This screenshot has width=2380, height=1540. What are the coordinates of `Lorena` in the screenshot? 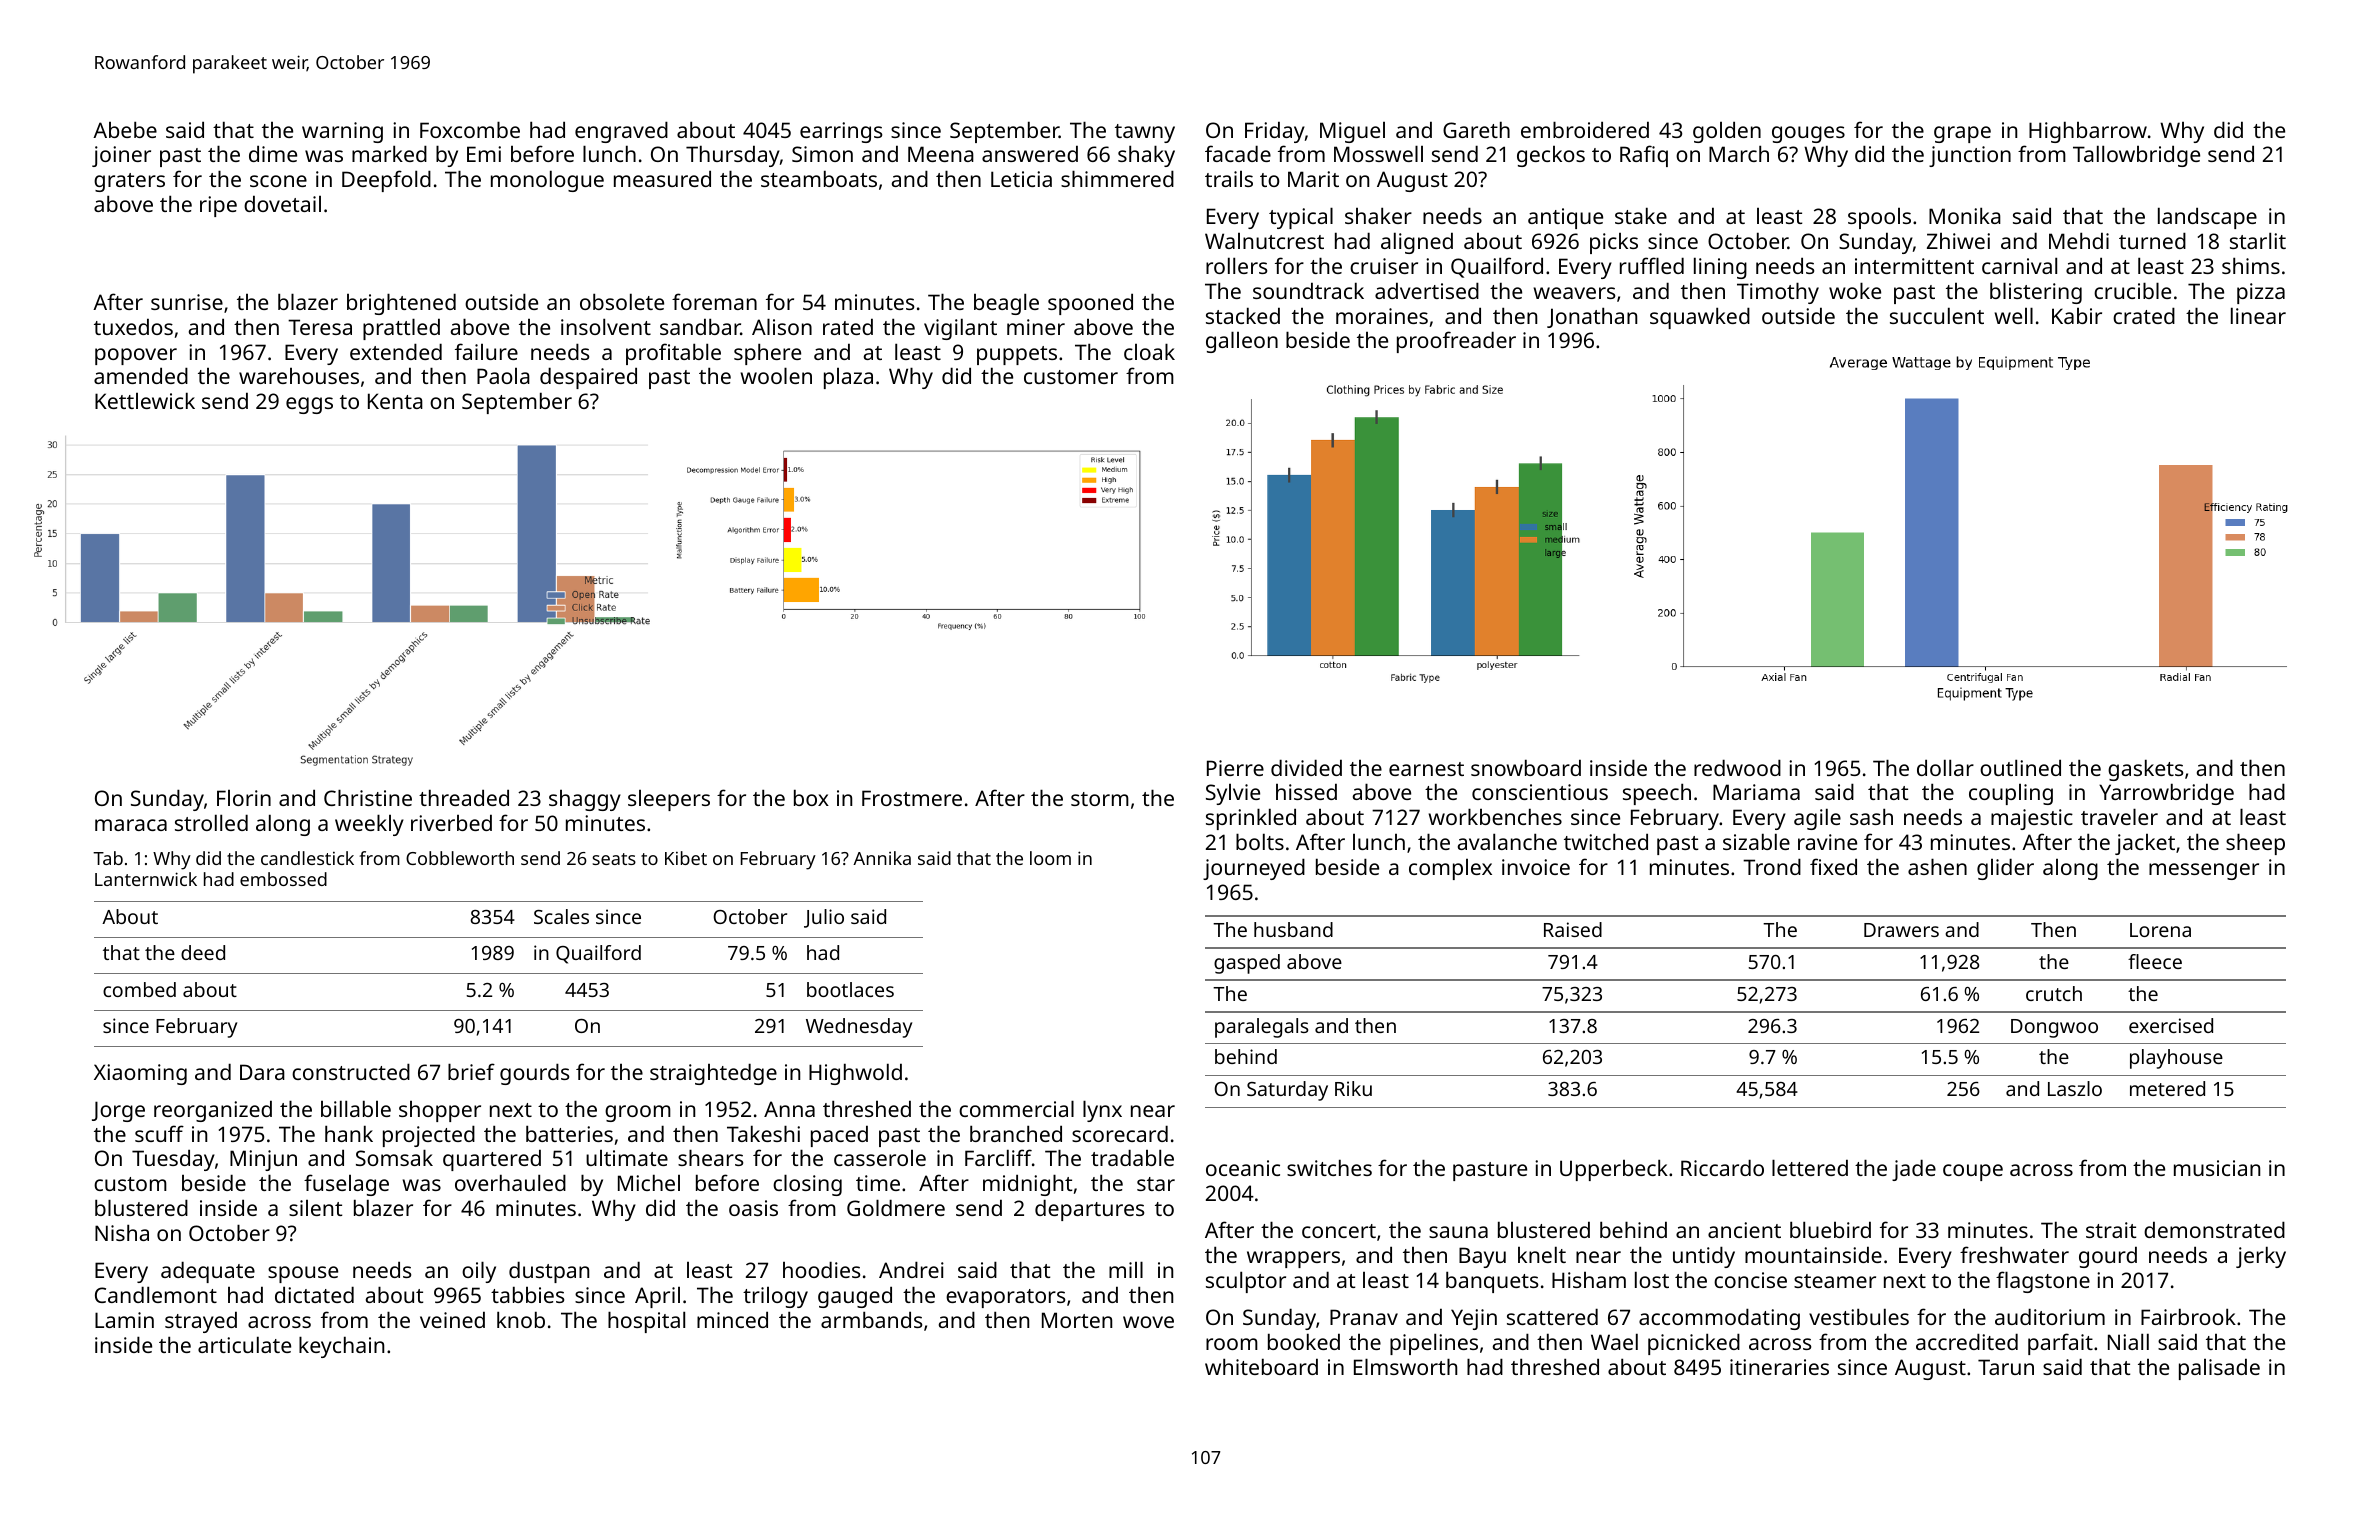 It's located at (2160, 930).
